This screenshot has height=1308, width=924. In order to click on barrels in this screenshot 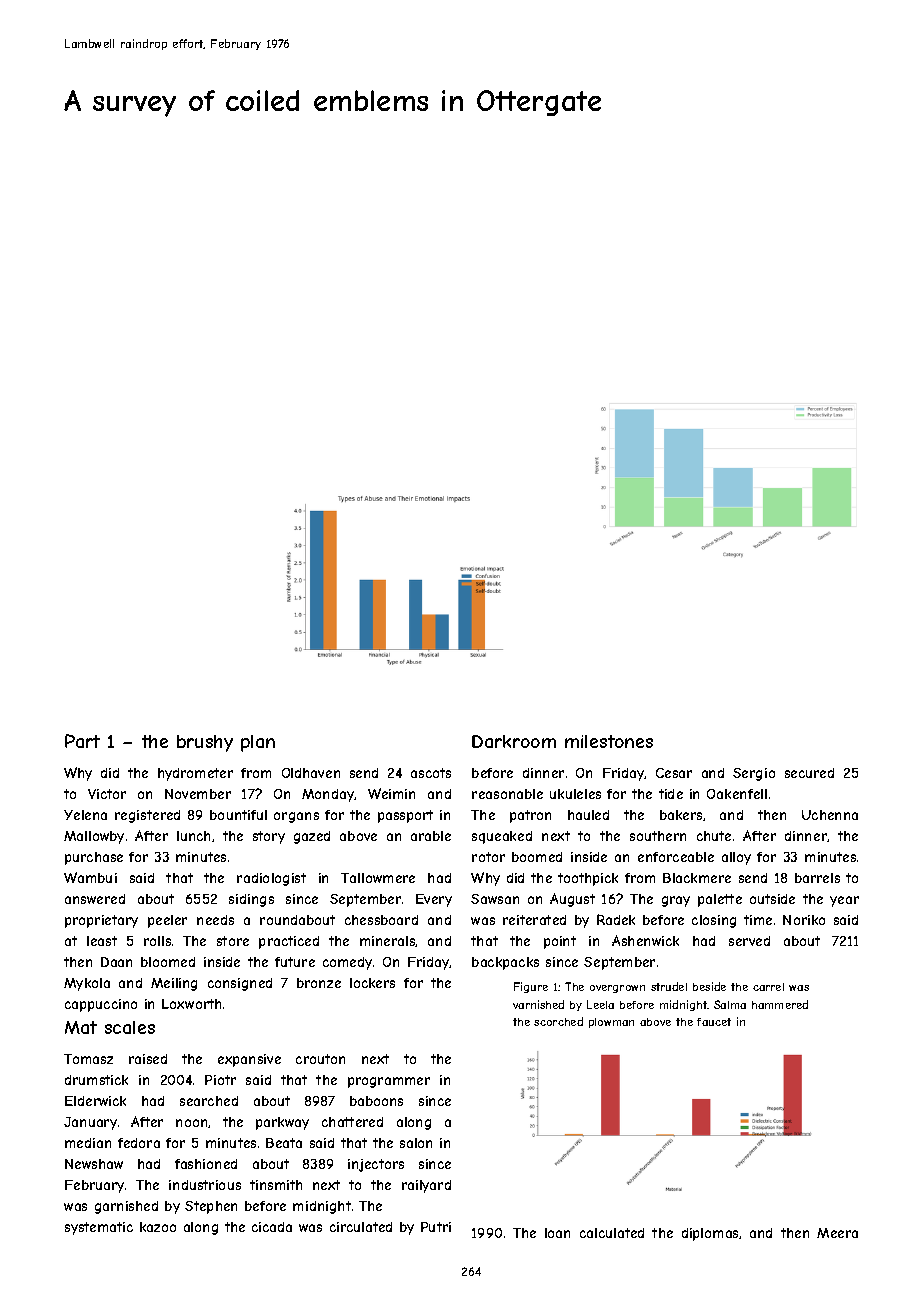, I will do `click(817, 878)`.
